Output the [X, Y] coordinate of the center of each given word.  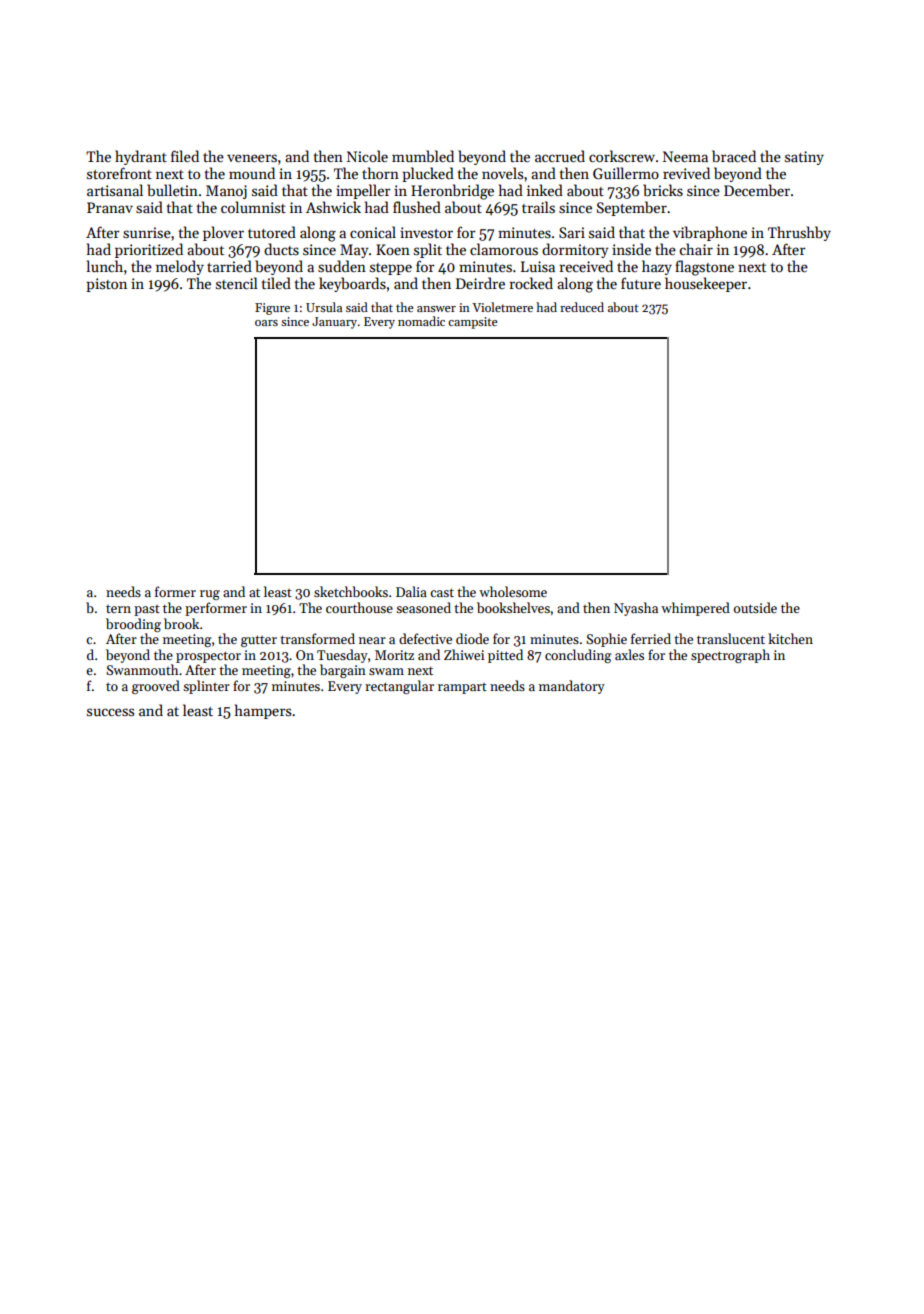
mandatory [572, 687]
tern [118, 609]
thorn [380, 173]
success [110, 712]
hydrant [141, 157]
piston [106, 285]
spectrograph [730, 656]
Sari [572, 232]
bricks [663, 190]
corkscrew [622, 156]
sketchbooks [351, 591]
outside [755, 607]
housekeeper [706, 284]
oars [266, 323]
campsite [473, 323]
